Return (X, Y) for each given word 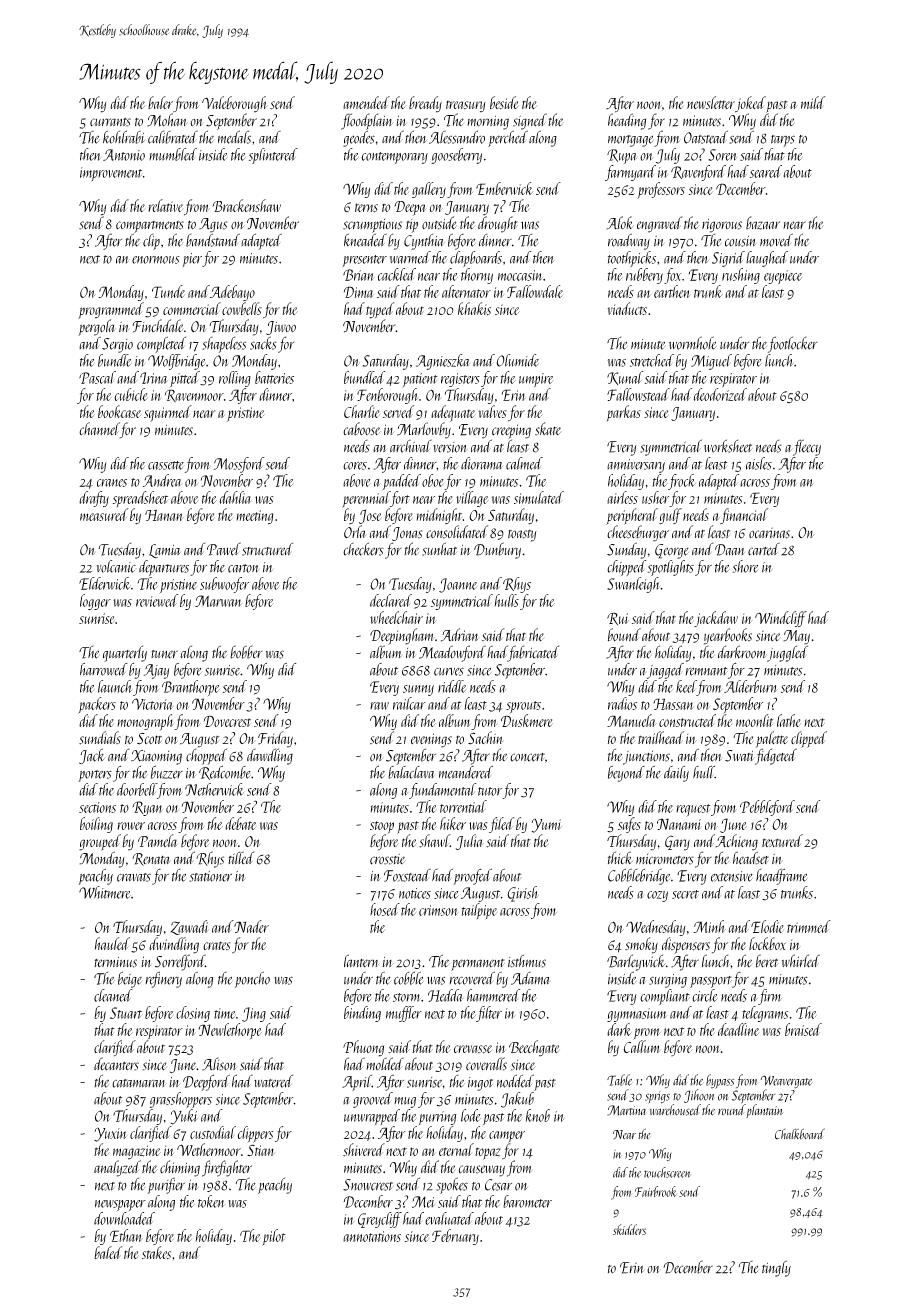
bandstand (213, 240)
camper (507, 1137)
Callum (641, 1046)
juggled (787, 653)
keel (686, 686)
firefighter (227, 1168)
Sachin (486, 738)
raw (379, 706)
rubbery (644, 276)
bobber (246, 652)
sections (97, 807)
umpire (536, 380)
